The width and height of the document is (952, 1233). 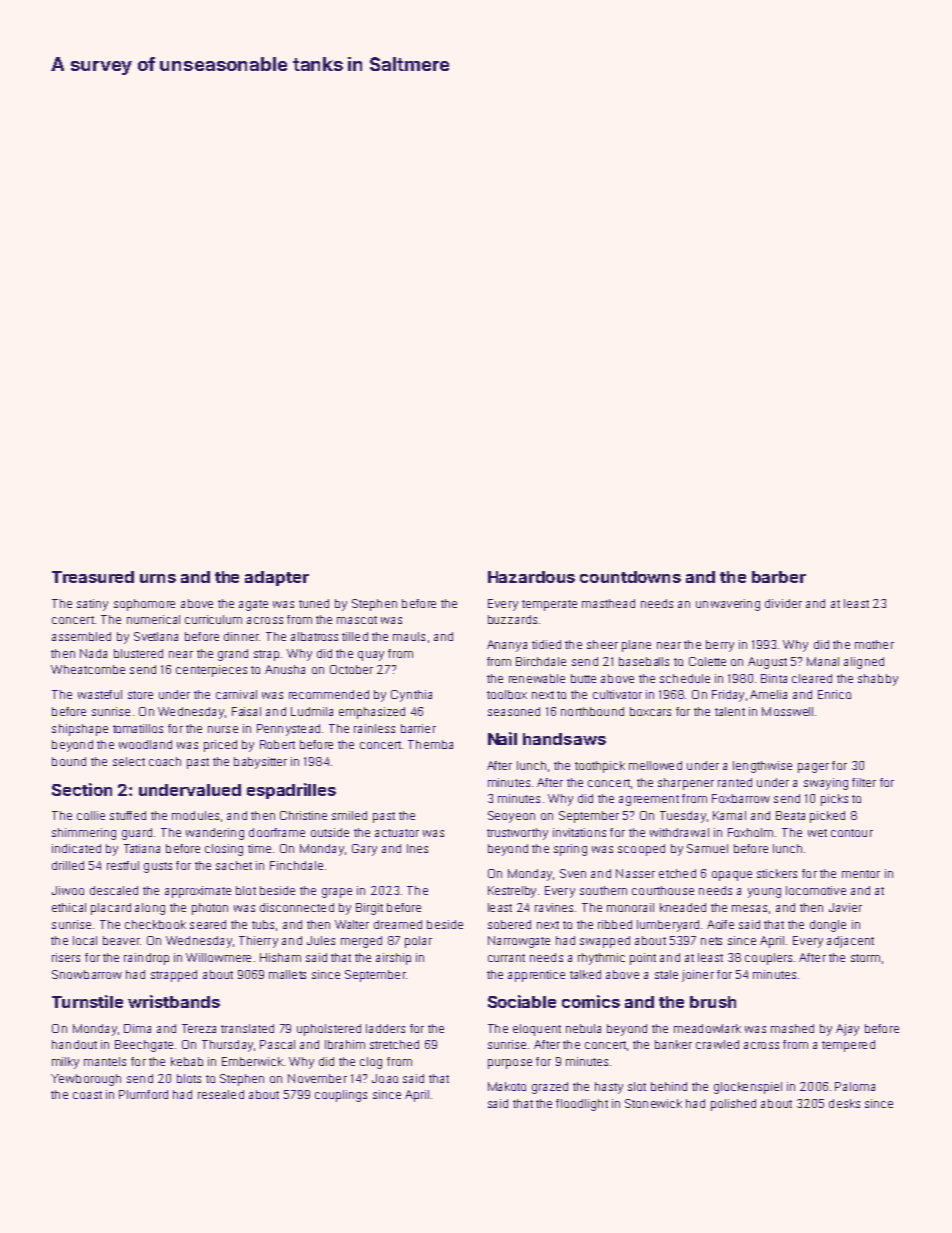 I want to click on toothpick, so click(x=600, y=767).
